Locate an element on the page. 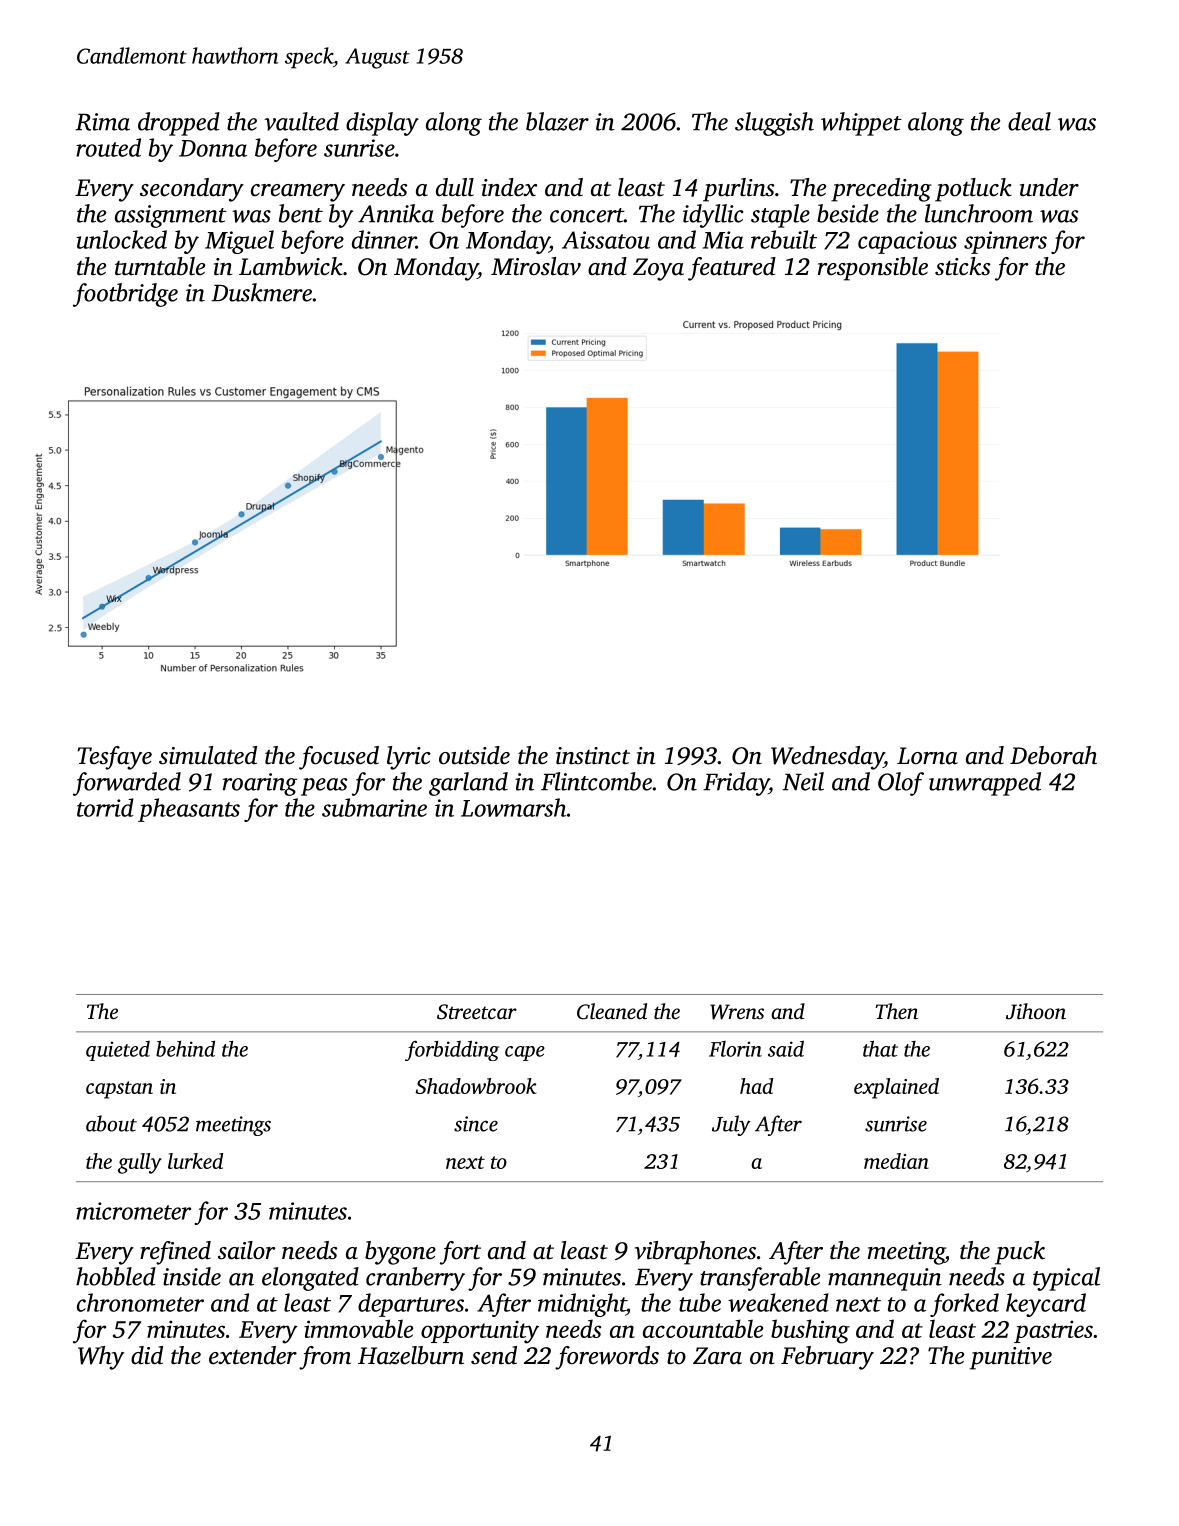 The height and width of the image is (1526, 1179). behind is located at coordinates (185, 1049).
